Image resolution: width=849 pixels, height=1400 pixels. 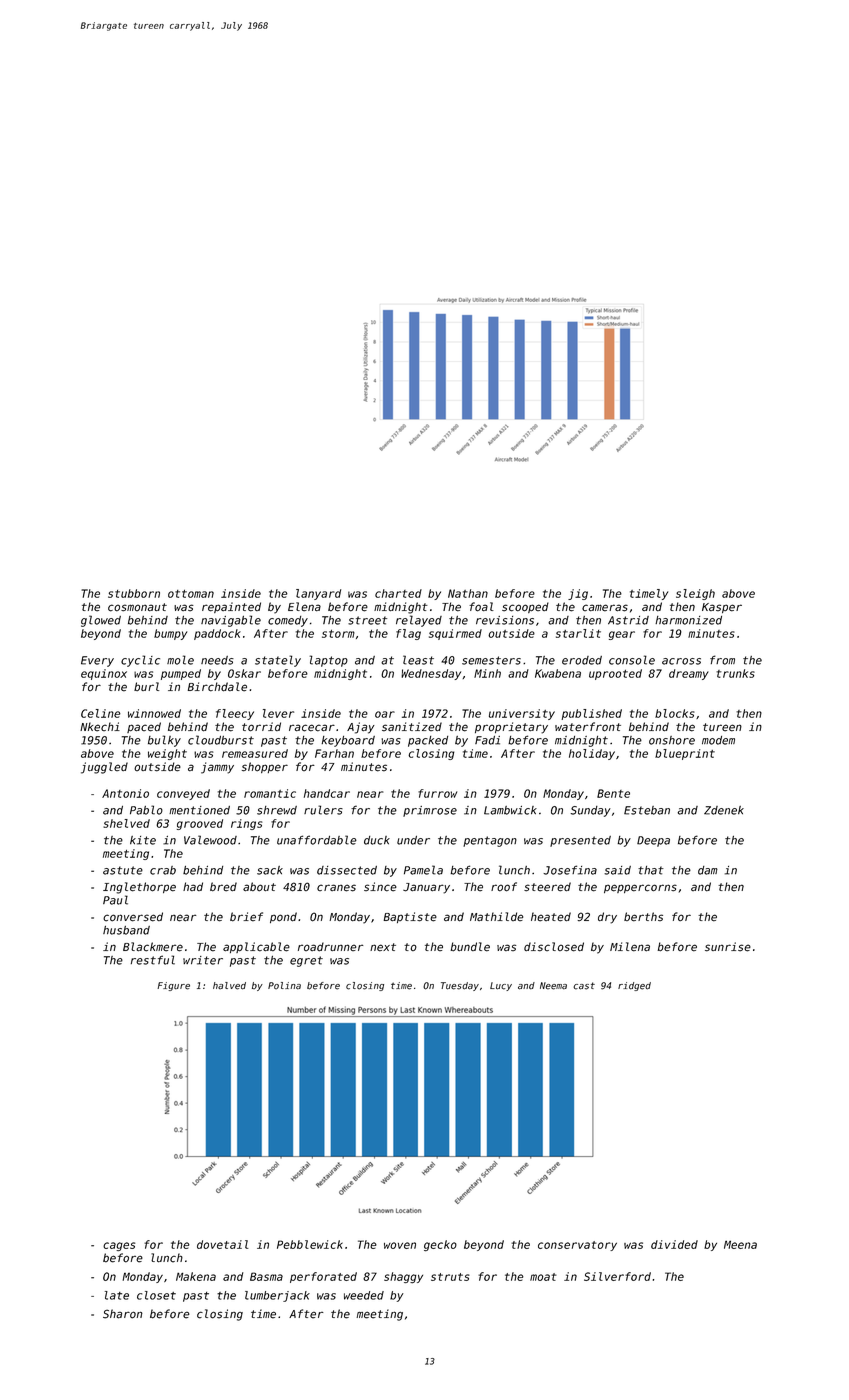 I want to click on late, so click(x=117, y=1295).
